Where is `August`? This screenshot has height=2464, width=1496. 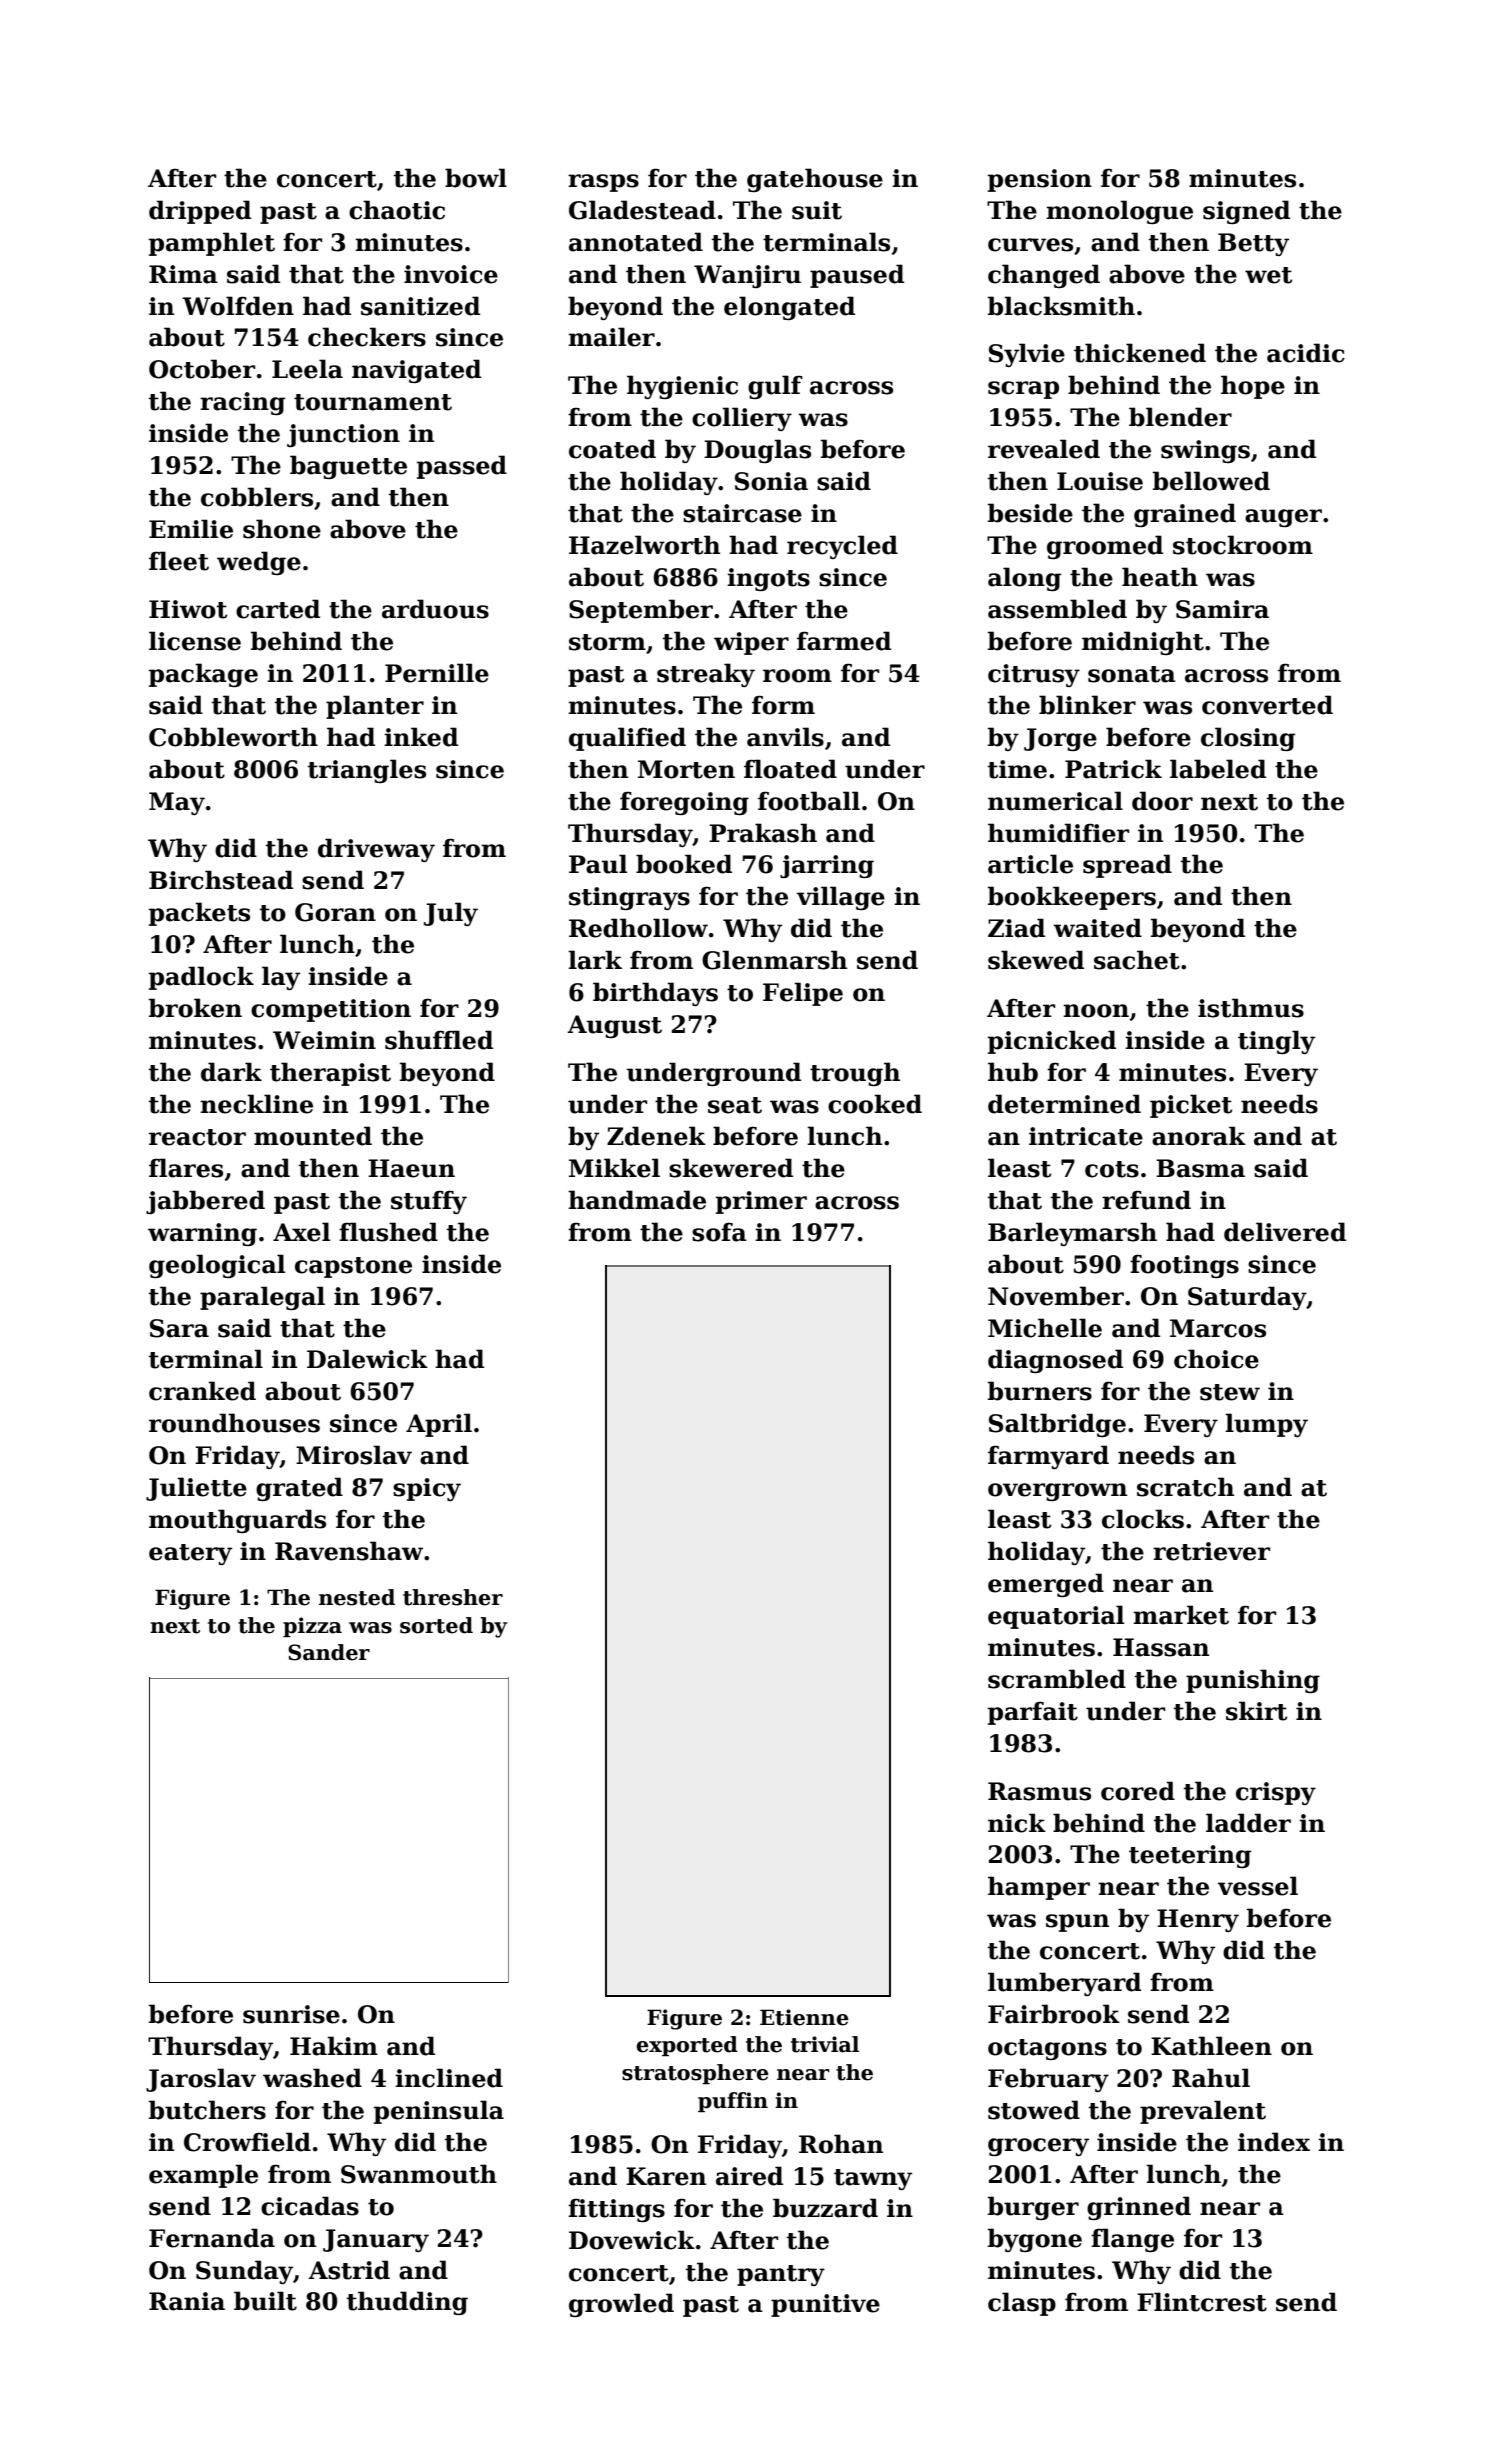
August is located at coordinates (614, 1026).
